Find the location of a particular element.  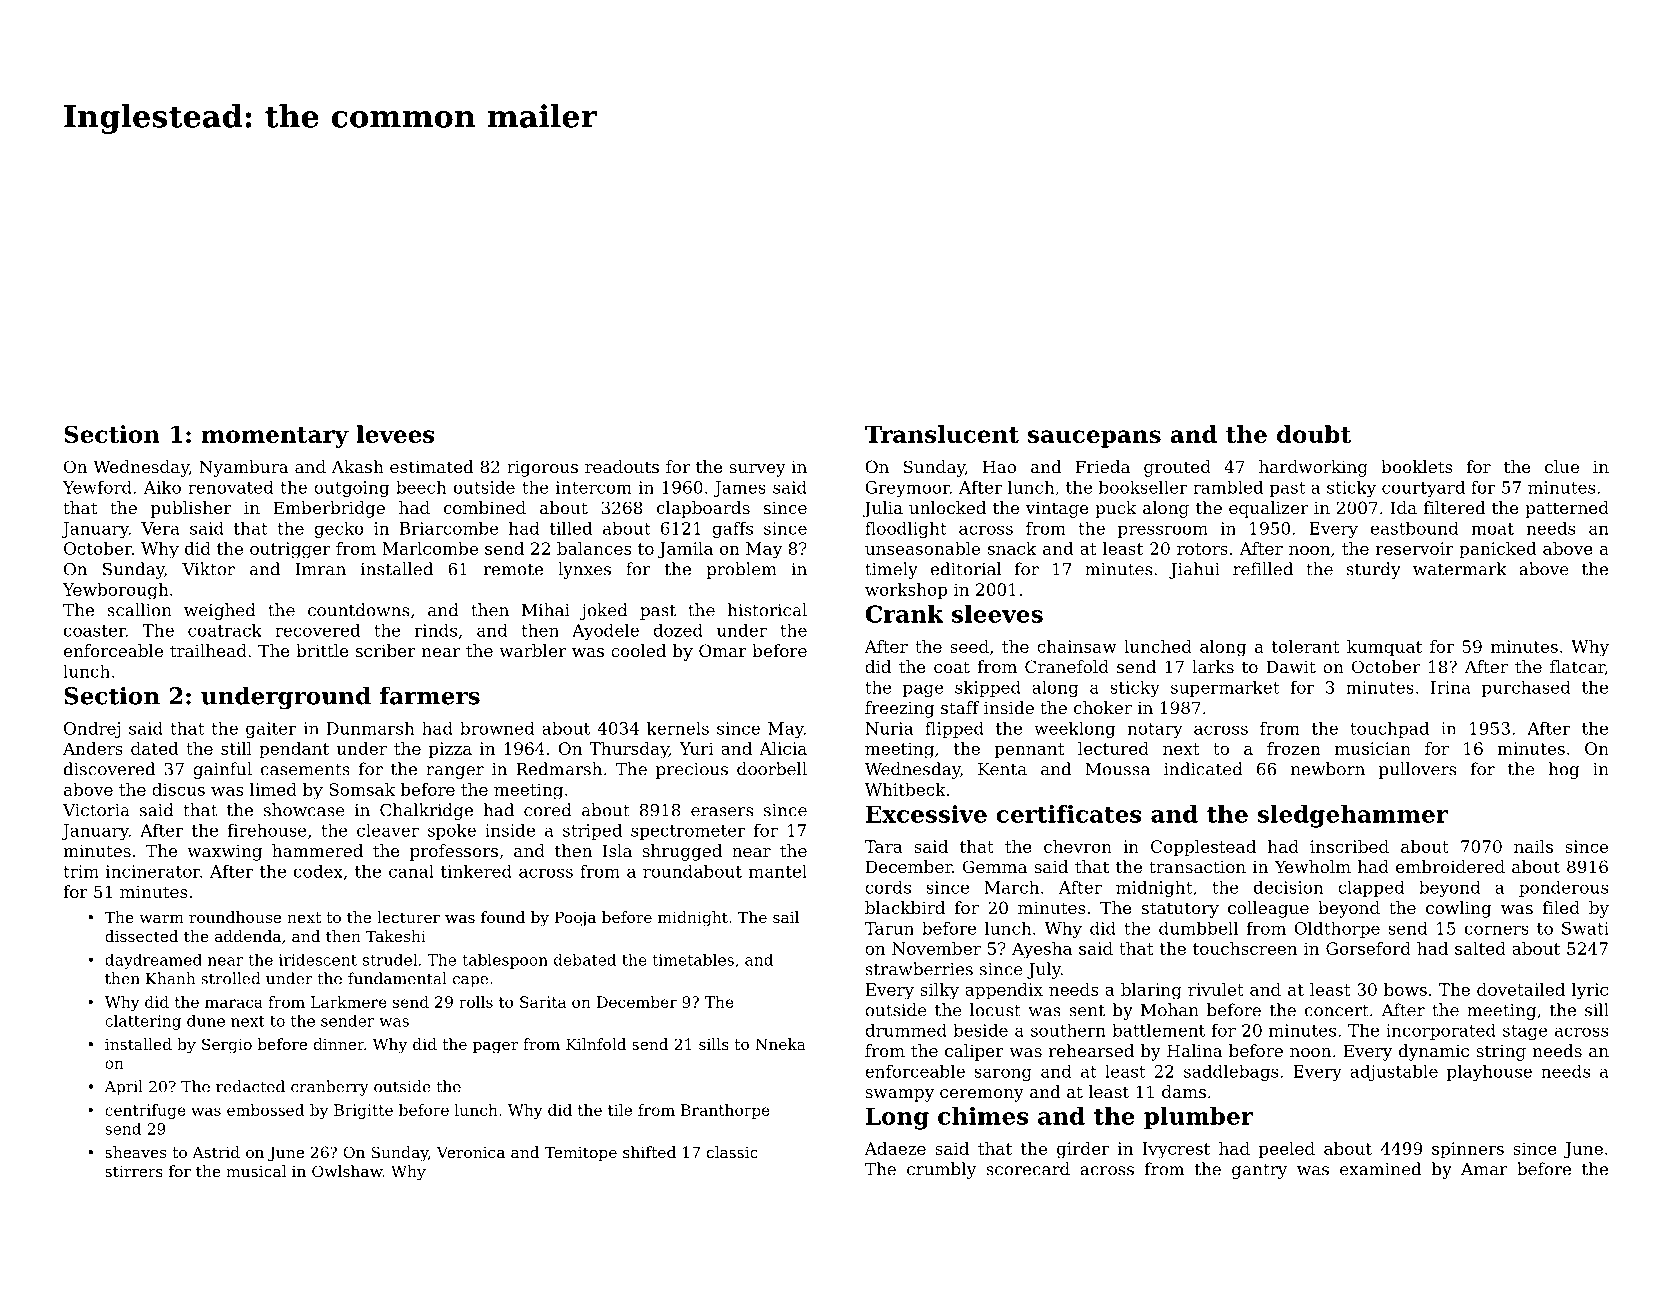

momentary is located at coordinates (275, 437).
